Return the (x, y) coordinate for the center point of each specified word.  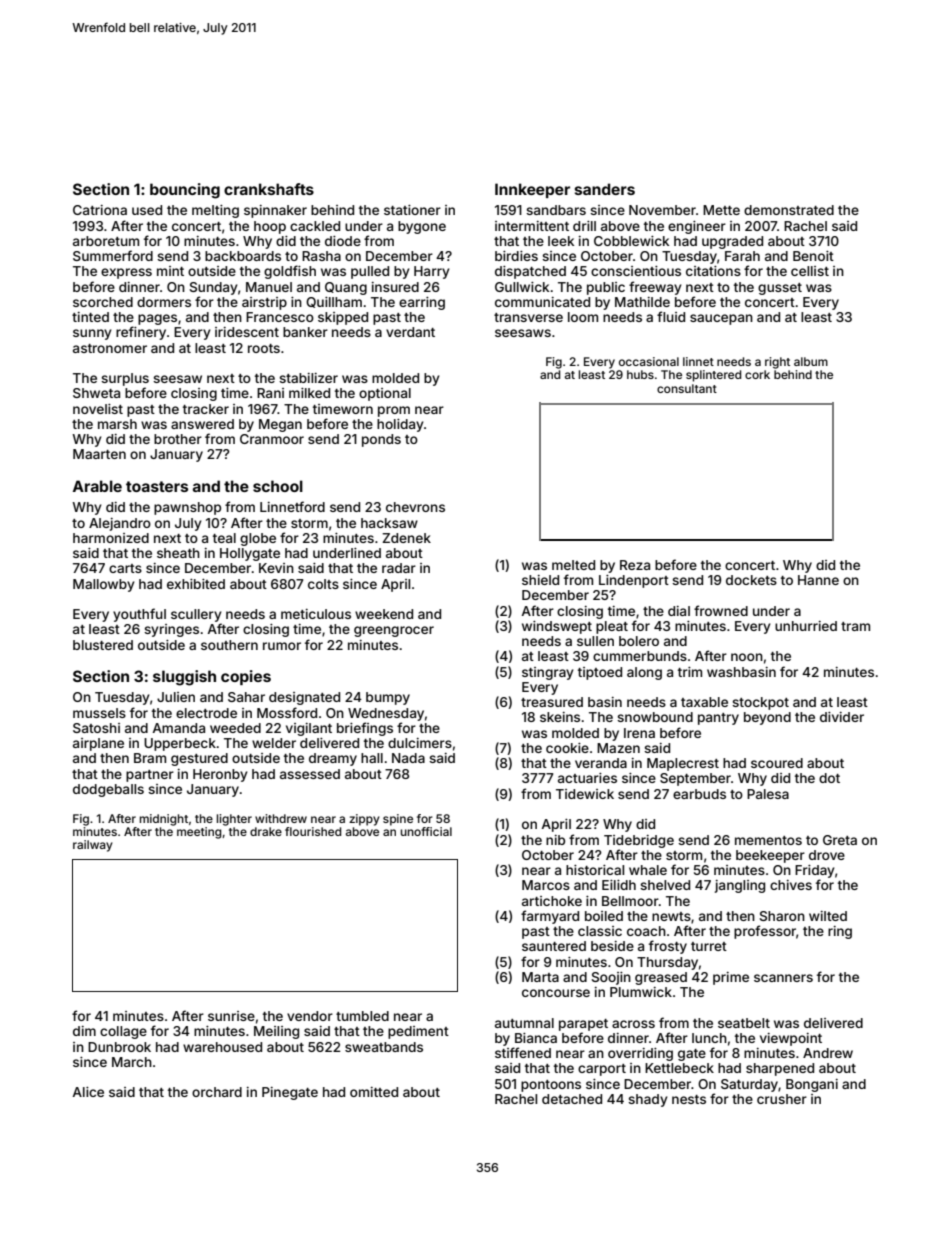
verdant (410, 332)
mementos (768, 840)
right (777, 363)
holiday (400, 425)
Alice (88, 1092)
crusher (782, 1099)
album (811, 361)
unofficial (426, 831)
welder (274, 743)
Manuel (269, 287)
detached (572, 1099)
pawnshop (187, 508)
